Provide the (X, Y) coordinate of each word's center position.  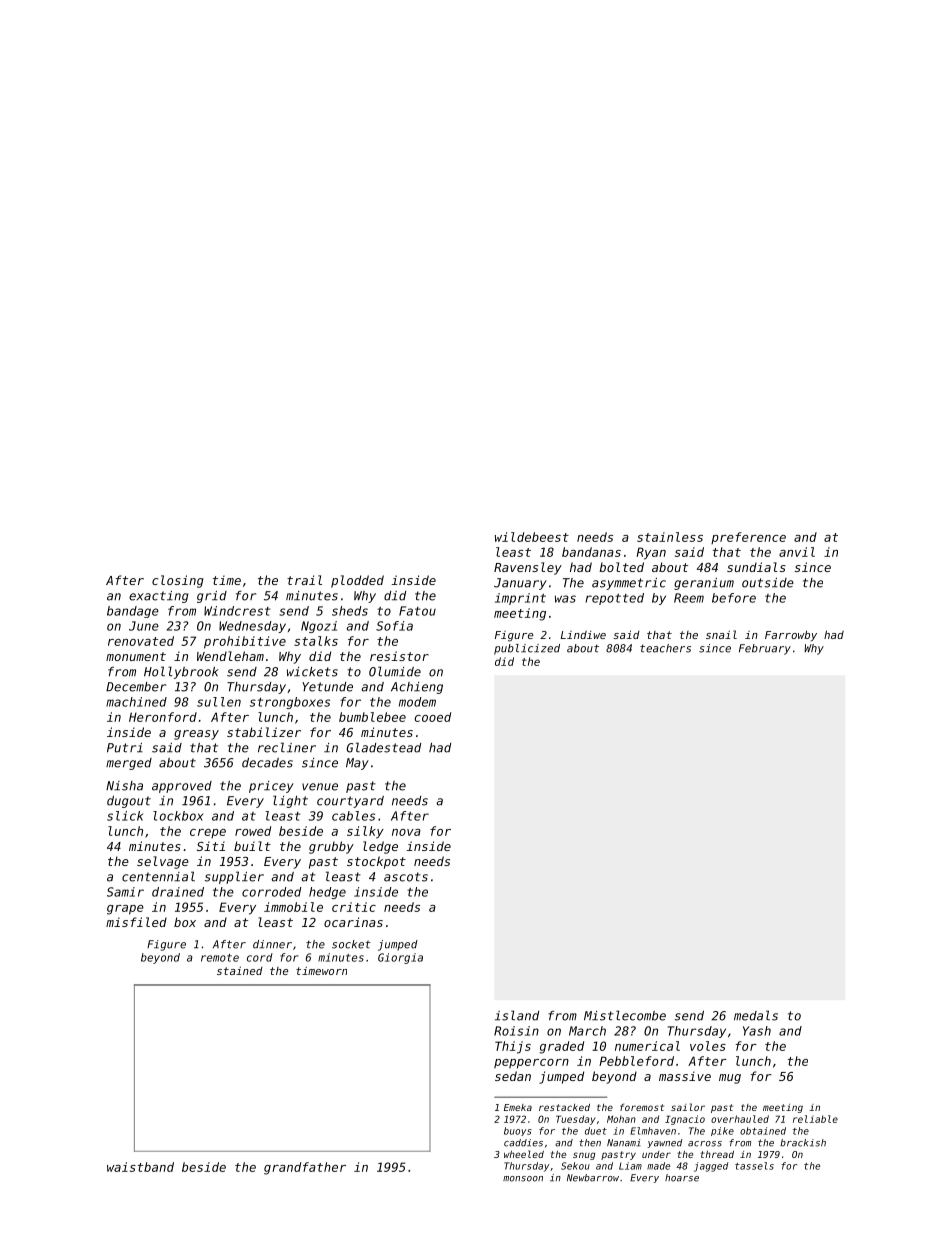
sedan (513, 1076)
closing (178, 581)
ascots (406, 877)
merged (129, 764)
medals (756, 1015)
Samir (125, 892)
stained (240, 970)
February (765, 649)
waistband (140, 1167)
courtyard (350, 802)
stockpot (376, 862)
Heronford (163, 717)
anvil (797, 552)
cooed (432, 717)
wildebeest (532, 537)
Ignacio (685, 1120)
